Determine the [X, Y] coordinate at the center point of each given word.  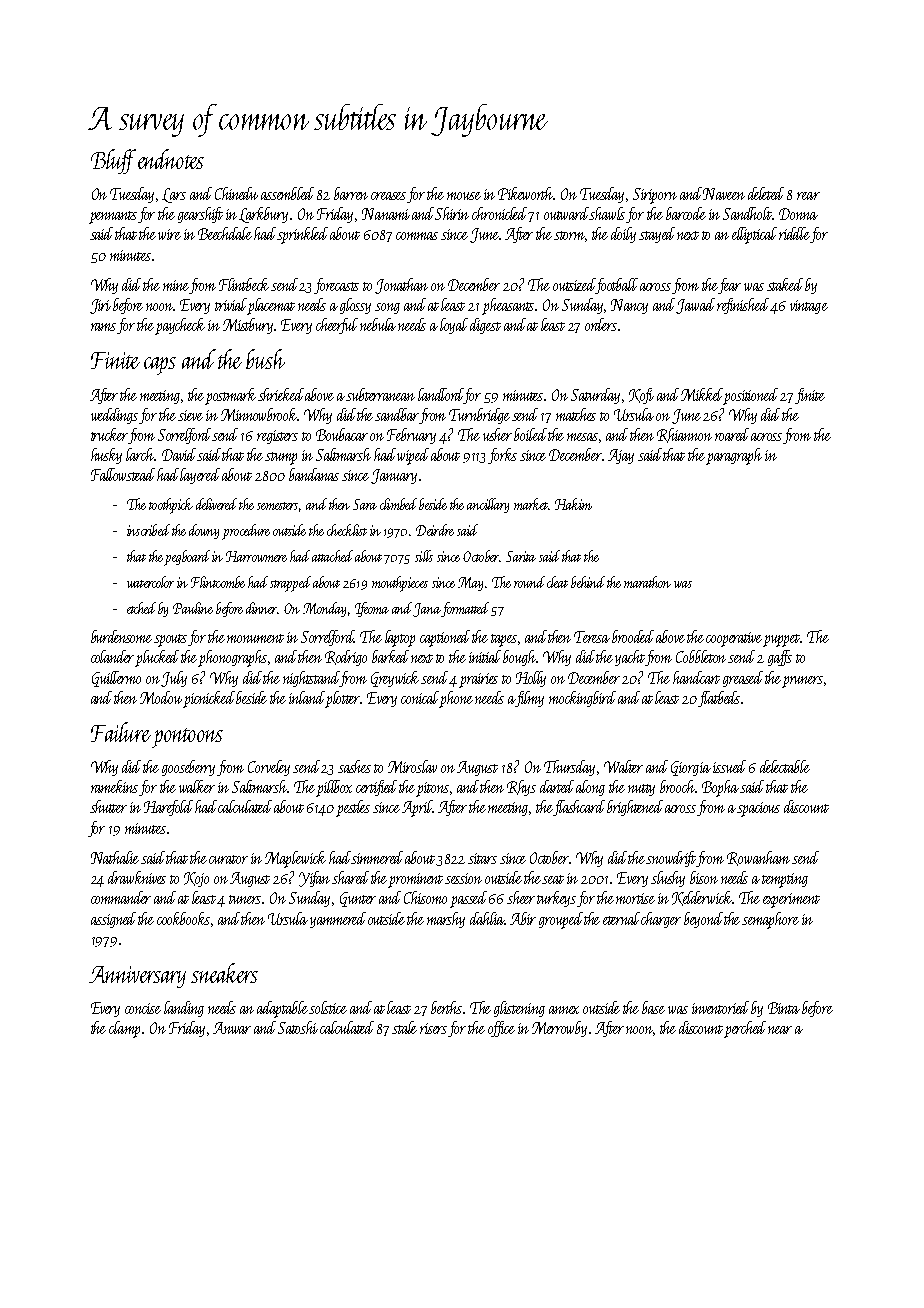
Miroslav [412, 766]
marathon [647, 582]
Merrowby [559, 1029]
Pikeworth [526, 193]
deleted [766, 193]
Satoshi [298, 1027]
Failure [121, 732]
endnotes [171, 159]
